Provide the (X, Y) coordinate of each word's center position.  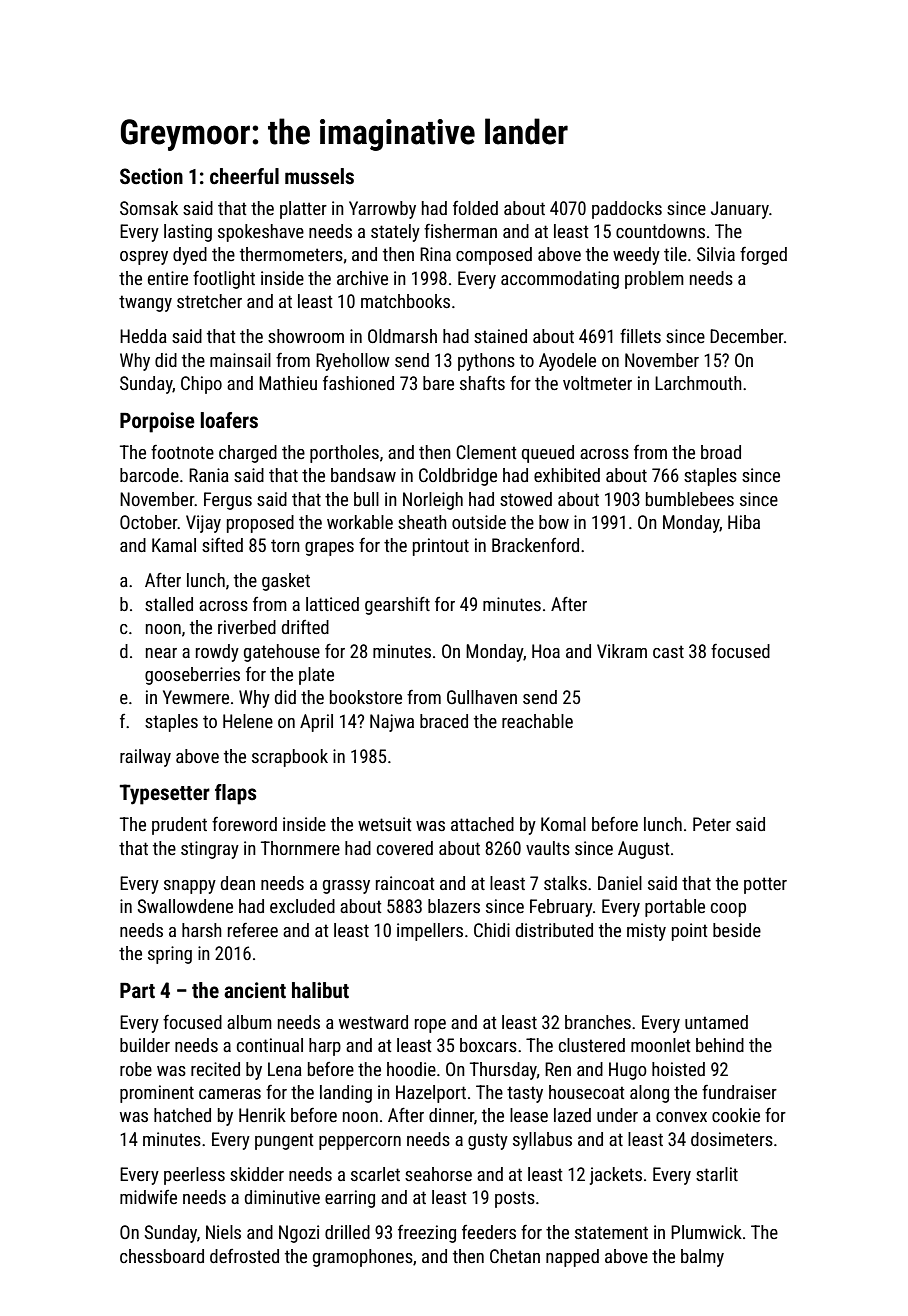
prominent (157, 1094)
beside (737, 930)
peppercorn (360, 1143)
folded (475, 208)
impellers (430, 932)
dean (238, 883)
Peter (712, 824)
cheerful (244, 176)
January (740, 210)
